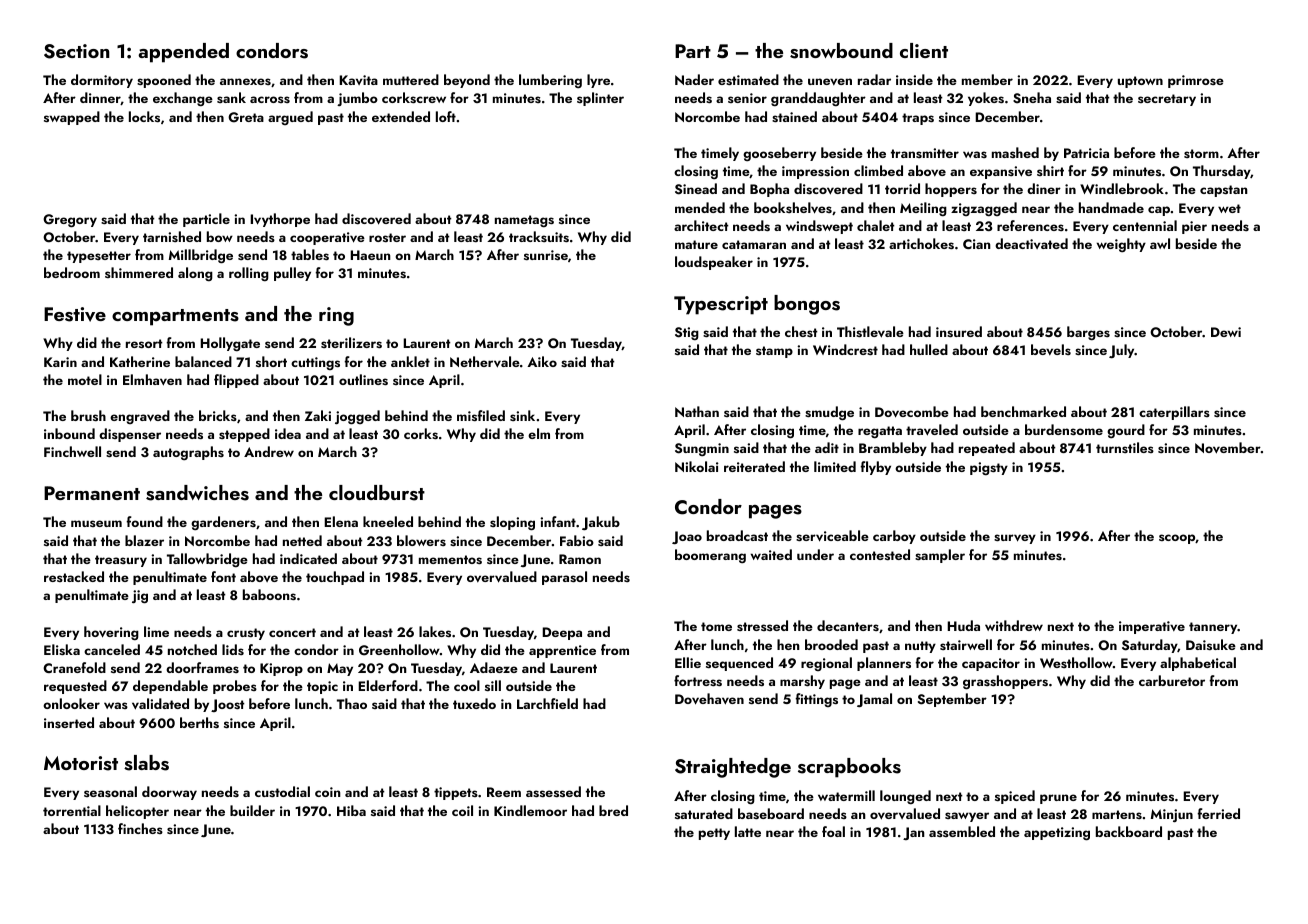 The width and height of the screenshot is (1308, 924). What do you see at coordinates (841, 51) in the screenshot?
I see `snowbound` at bounding box center [841, 51].
